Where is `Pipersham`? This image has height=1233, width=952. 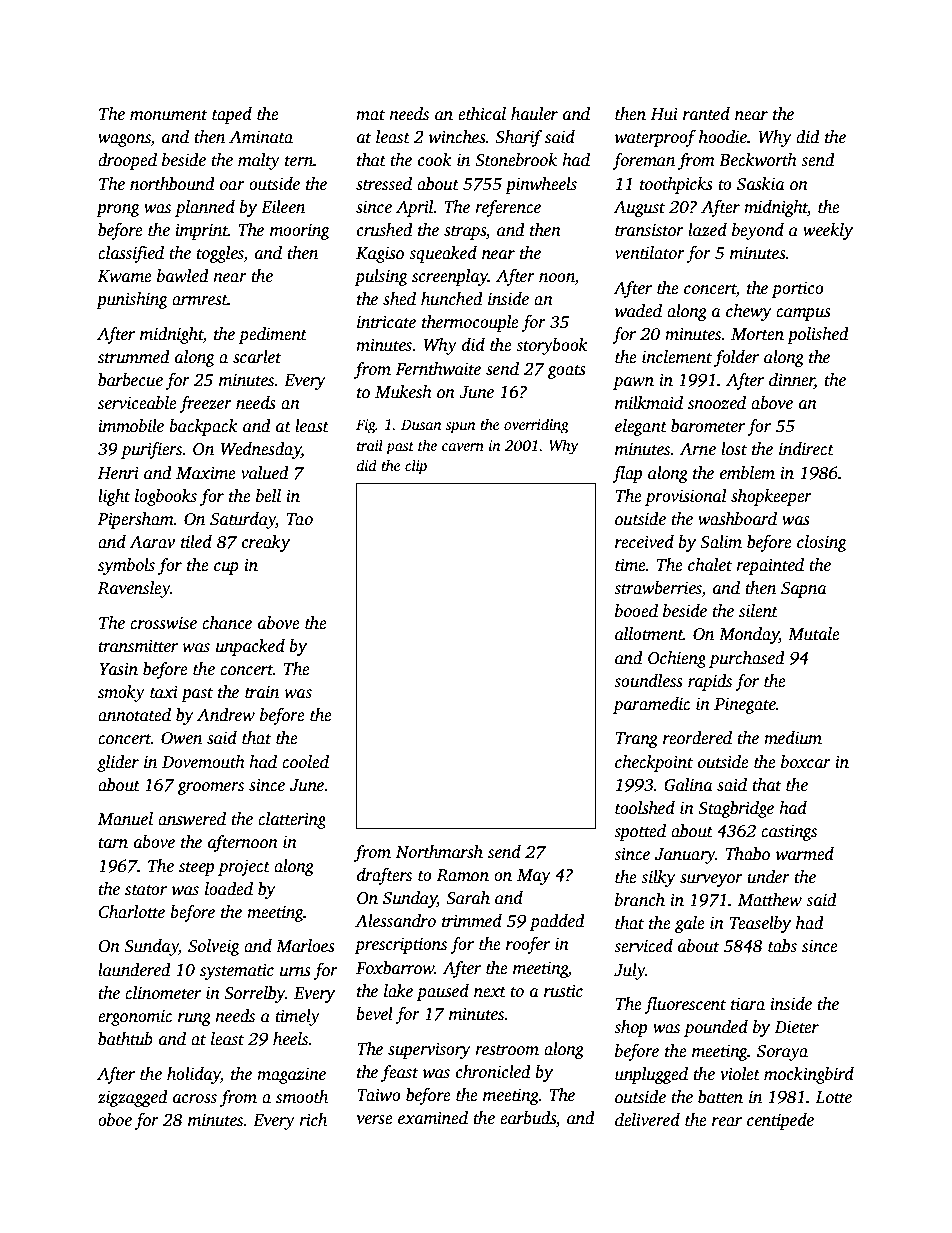
Pipersham is located at coordinates (135, 520).
